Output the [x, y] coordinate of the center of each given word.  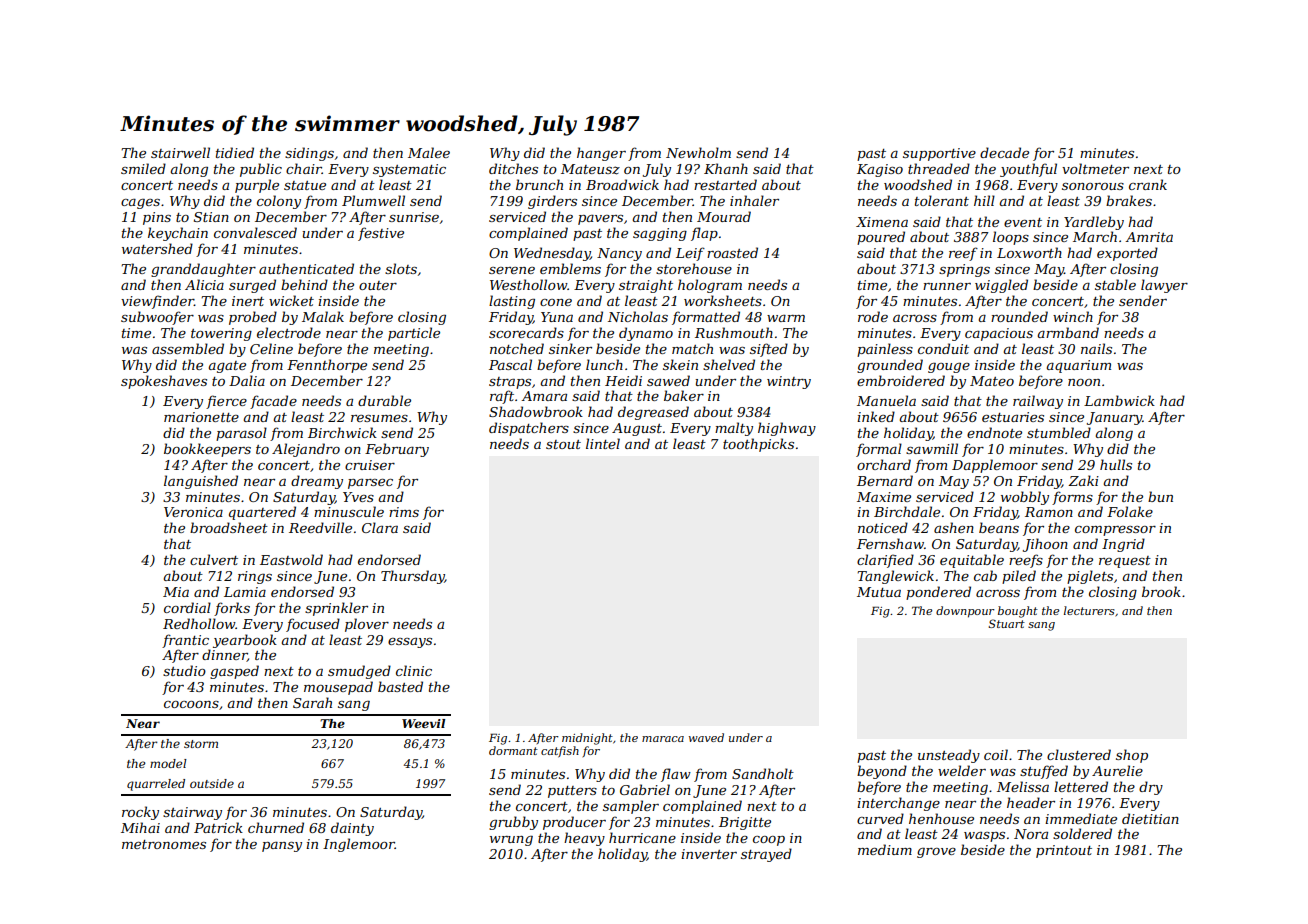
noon [1084, 382]
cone [556, 302]
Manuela [886, 400]
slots [401, 268]
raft [502, 397]
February [397, 450]
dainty [352, 829]
